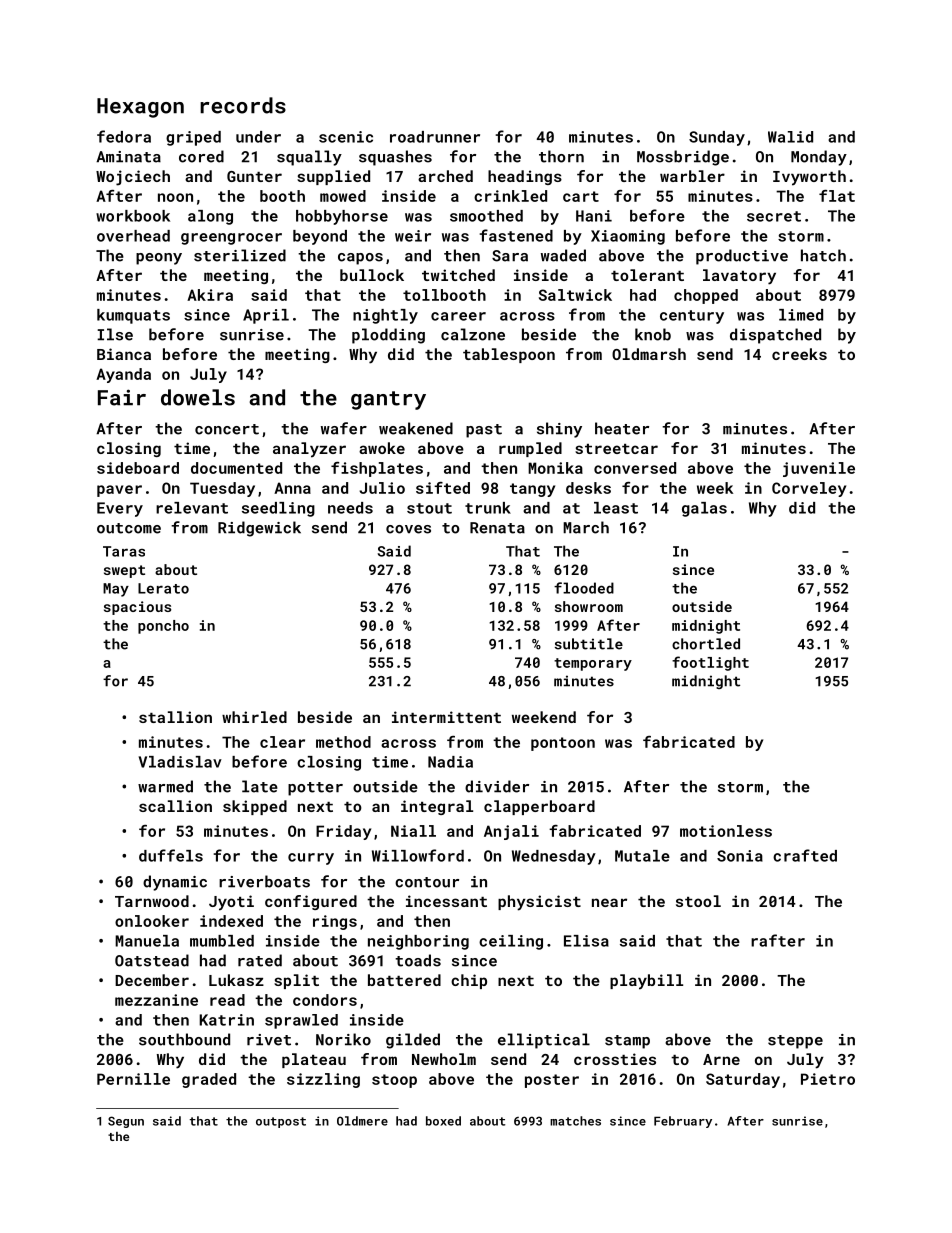  I want to click on Sunday, so click(717, 138).
